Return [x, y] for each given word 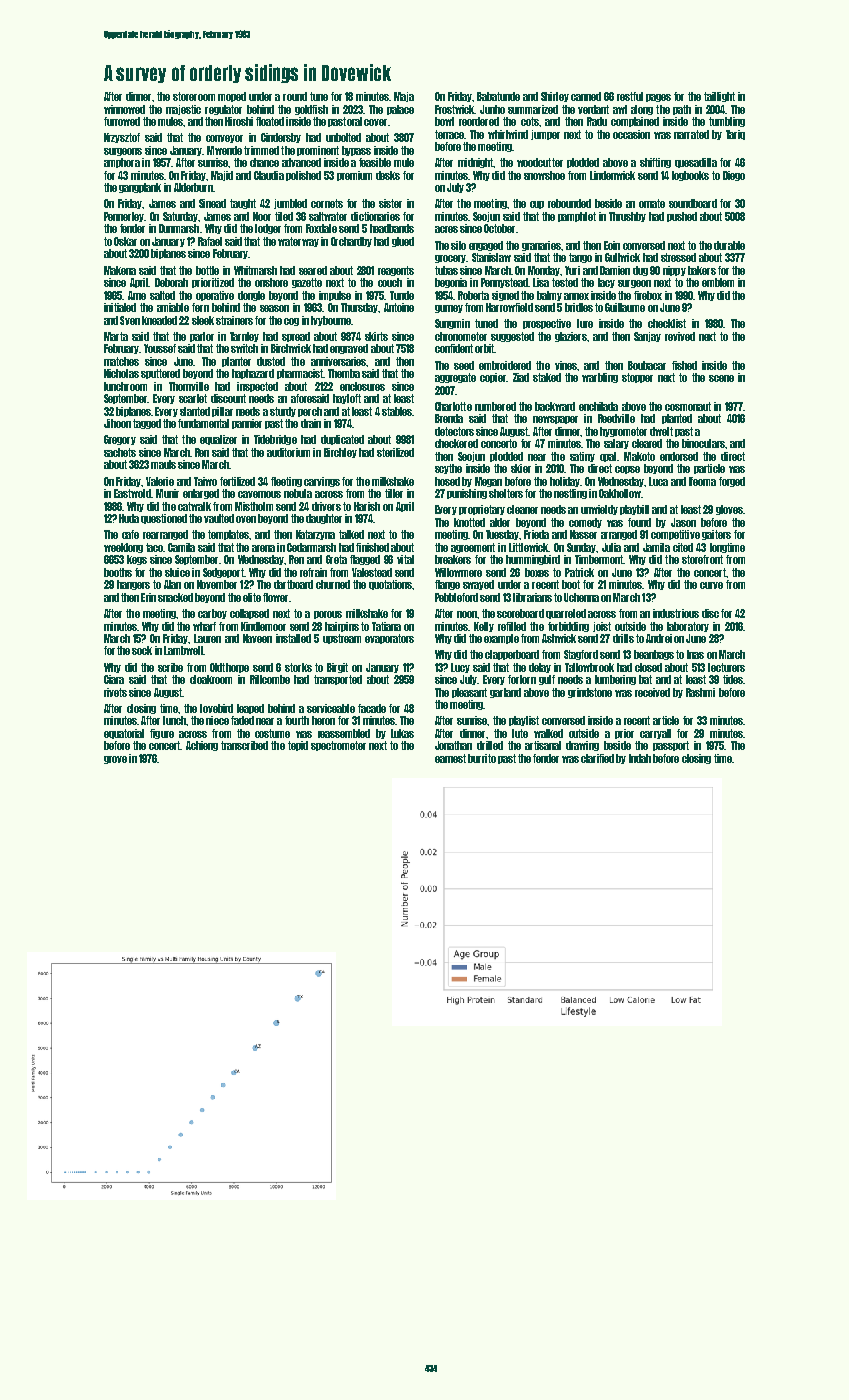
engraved [349, 349]
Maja [404, 97]
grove [115, 760]
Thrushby [627, 217]
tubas [446, 270]
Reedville [616, 418]
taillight [719, 97]
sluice [177, 572]
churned [333, 584]
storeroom [194, 96]
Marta [116, 336]
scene [721, 378]
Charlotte [453, 406]
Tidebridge [275, 440]
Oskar [125, 241]
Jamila [656, 547]
